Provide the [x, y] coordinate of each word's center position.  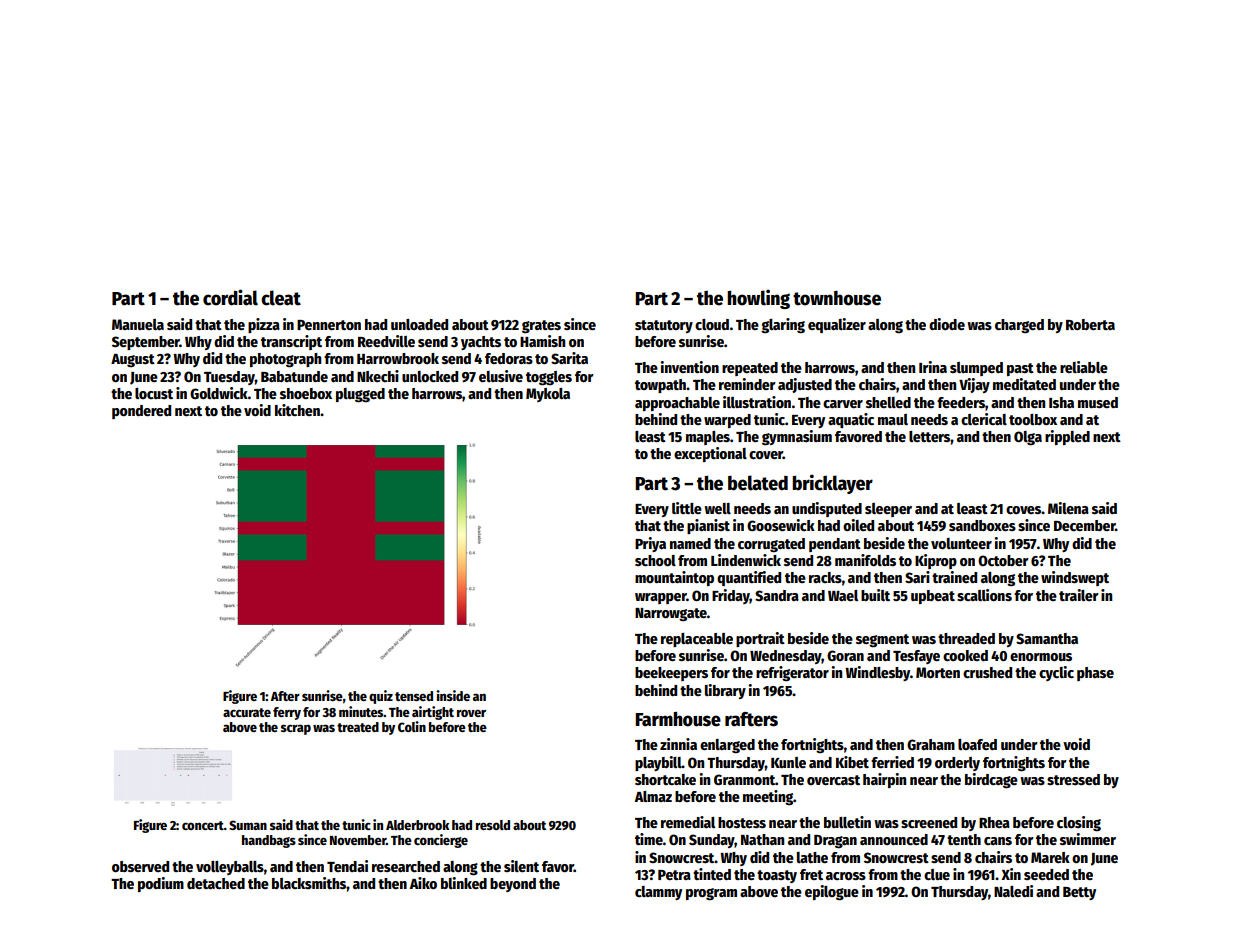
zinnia [678, 744]
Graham [931, 744]
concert [203, 825]
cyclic [1056, 673]
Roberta [1090, 324]
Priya [650, 544]
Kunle [788, 762]
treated [358, 727]
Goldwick [219, 393]
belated [758, 483]
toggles [549, 378]
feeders [961, 402]
